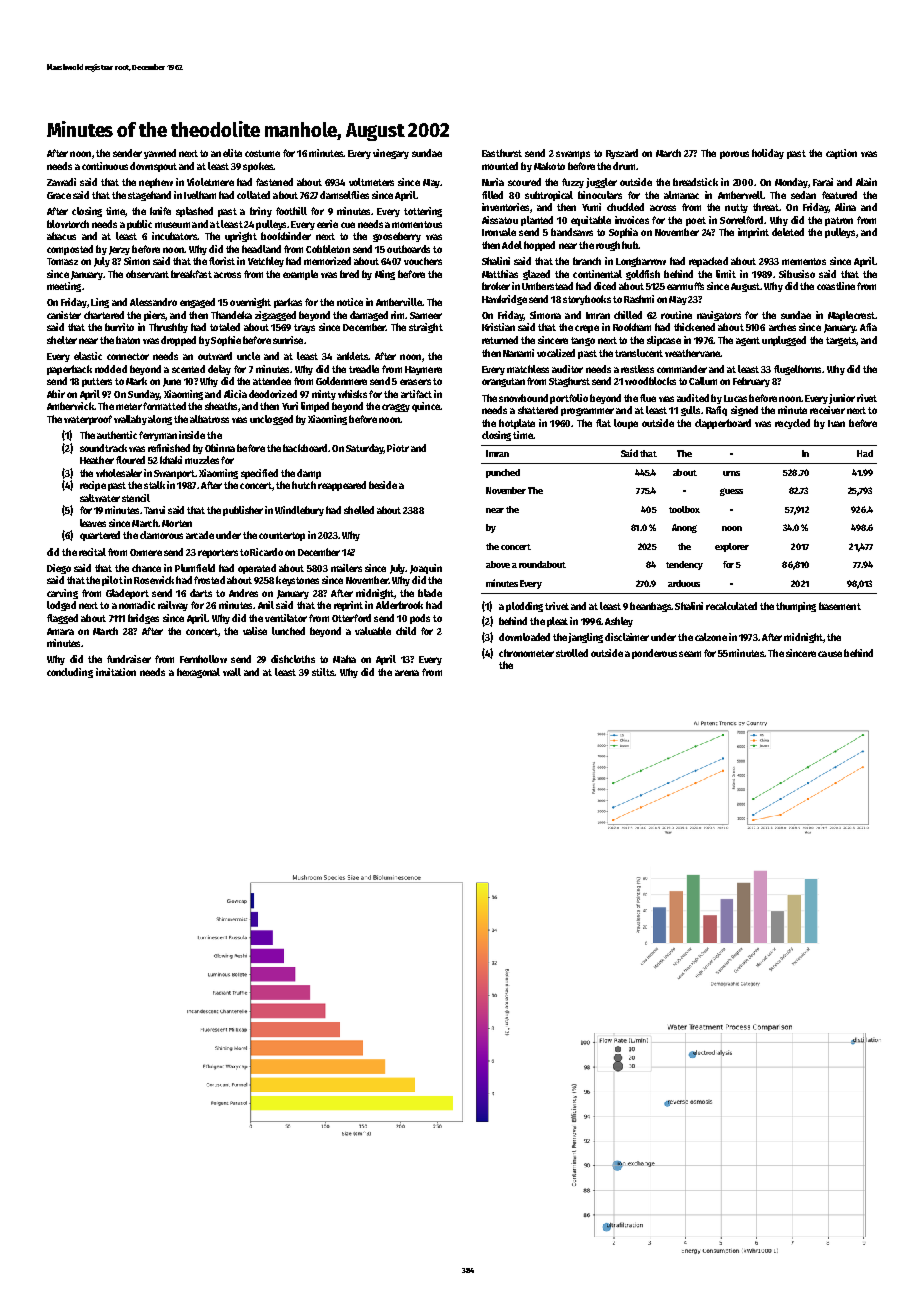  What do you see at coordinates (625, 207) in the screenshot?
I see `chuckled` at bounding box center [625, 207].
